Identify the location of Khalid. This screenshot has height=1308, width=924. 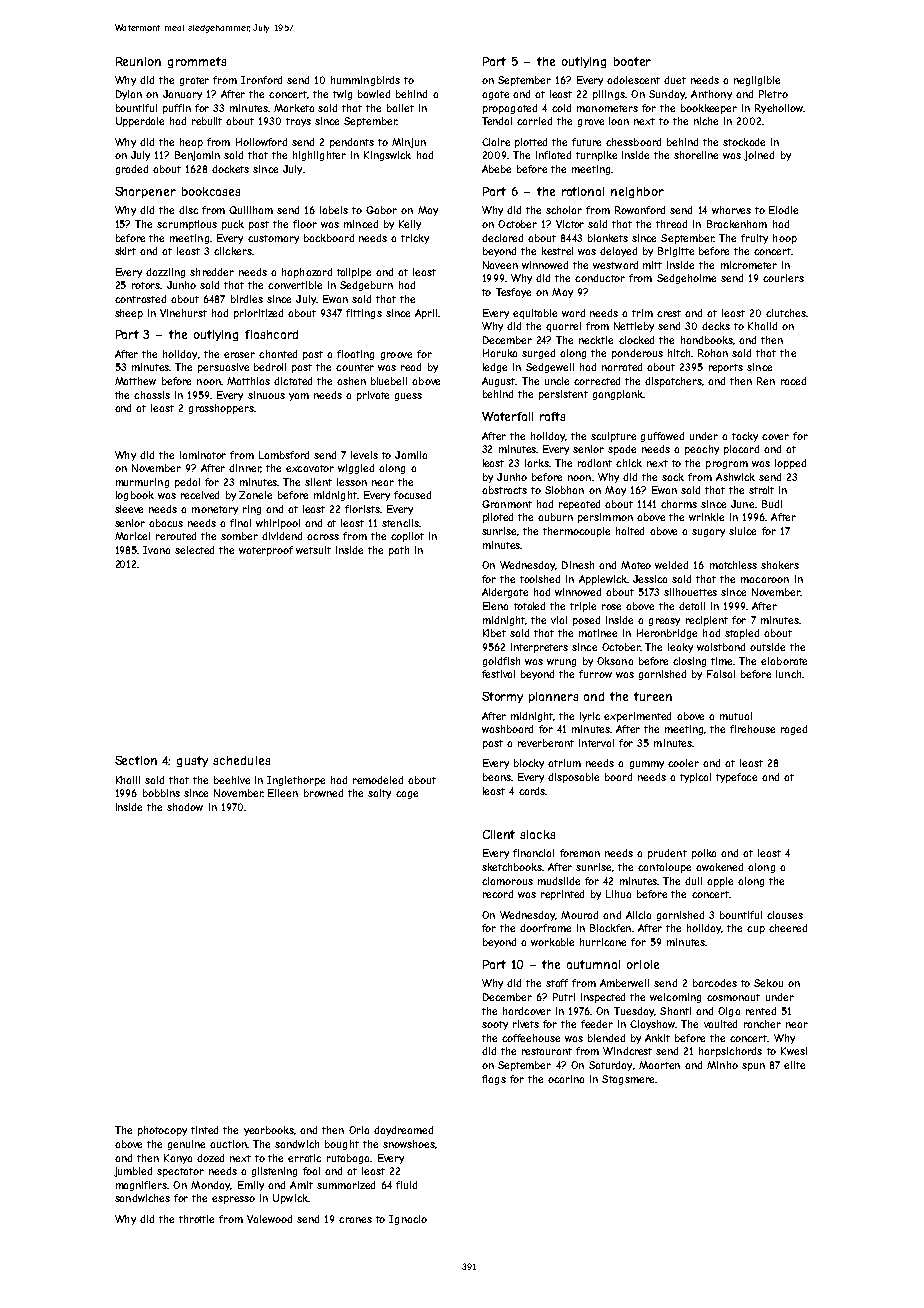
(762, 326).
